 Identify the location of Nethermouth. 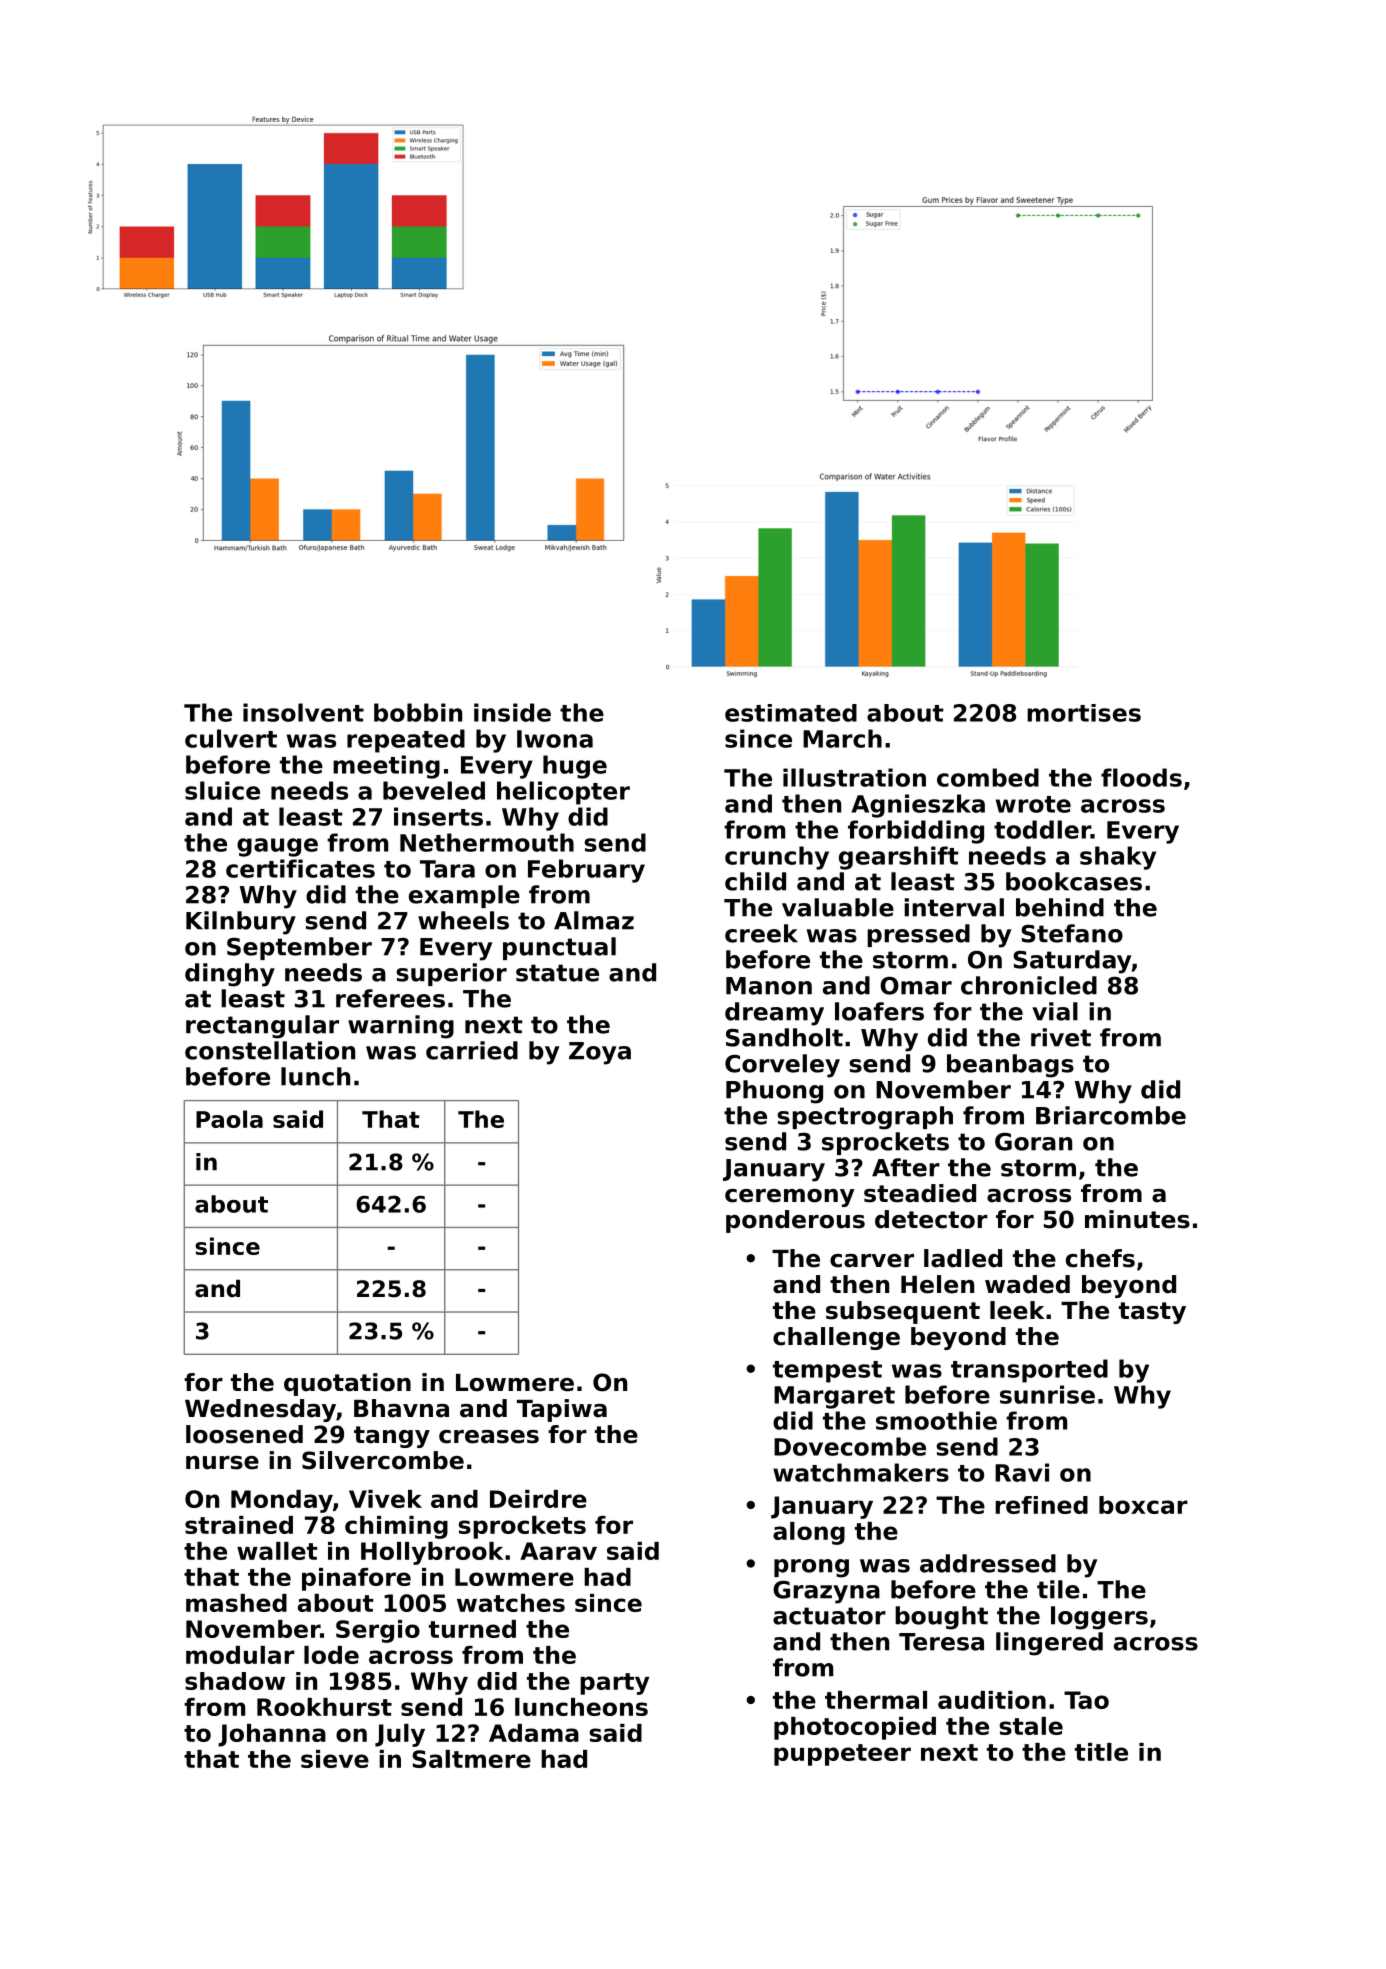
(487, 842).
